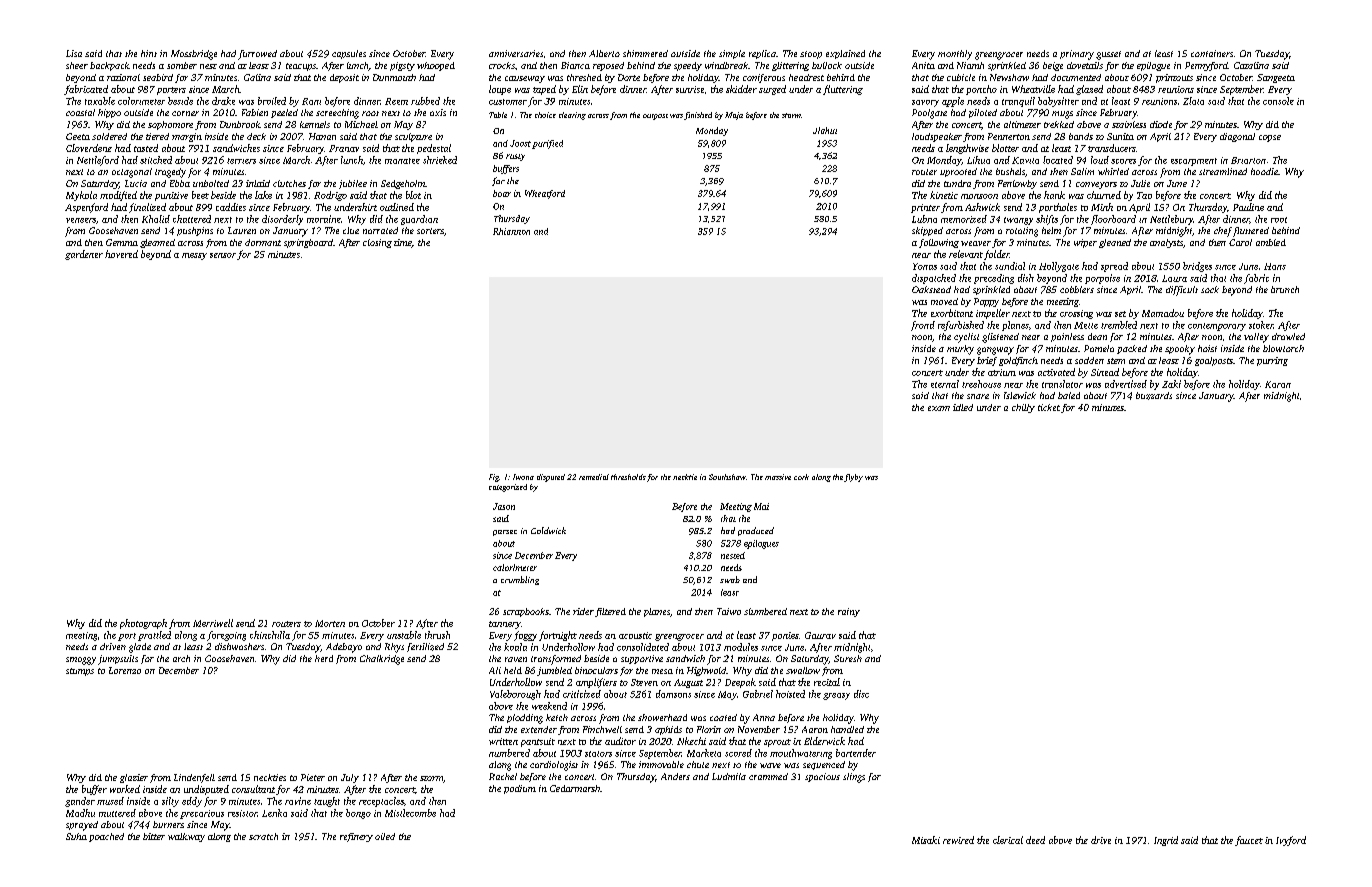  I want to click on poached, so click(106, 837).
